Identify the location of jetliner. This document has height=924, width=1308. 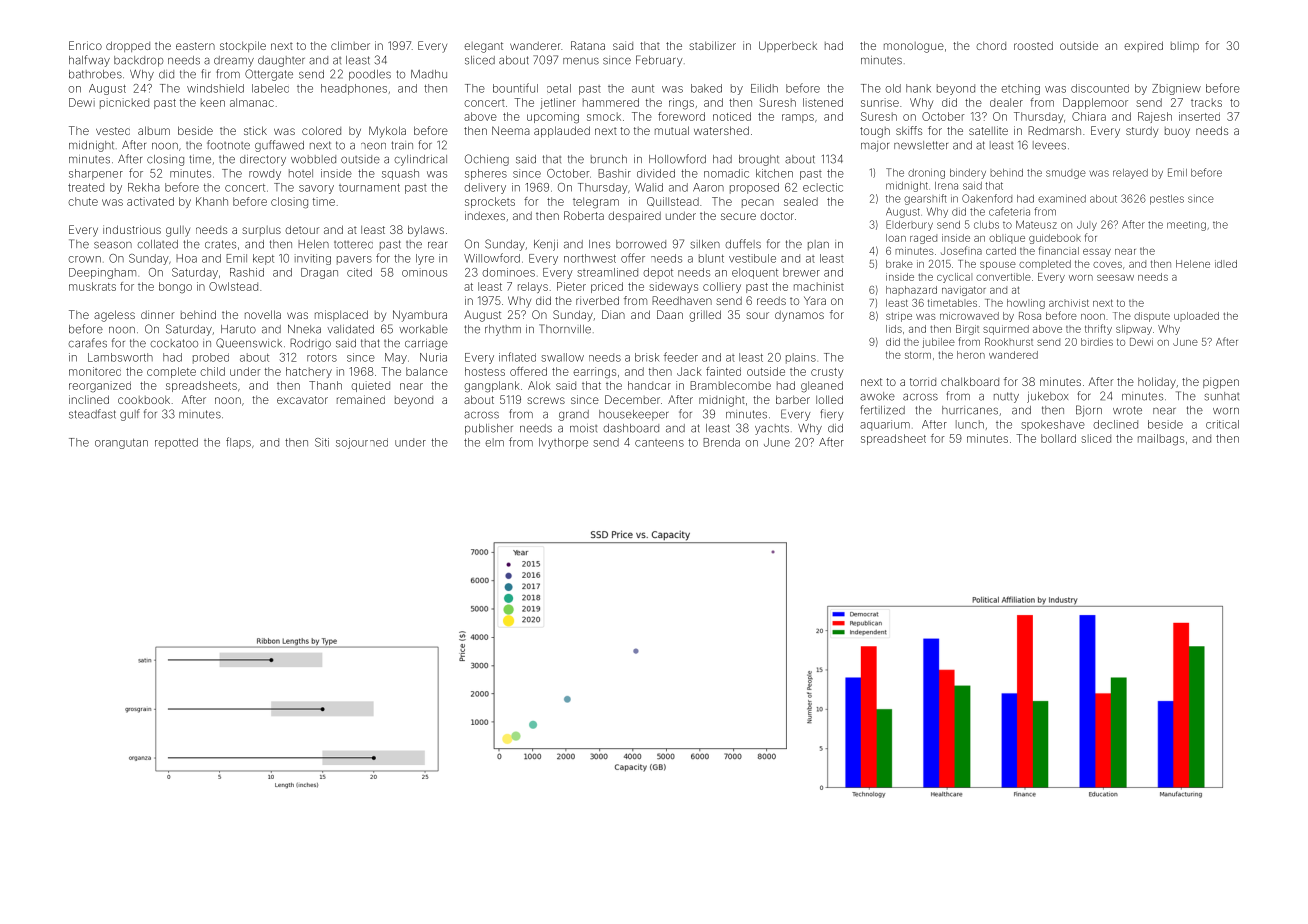
(558, 103).
